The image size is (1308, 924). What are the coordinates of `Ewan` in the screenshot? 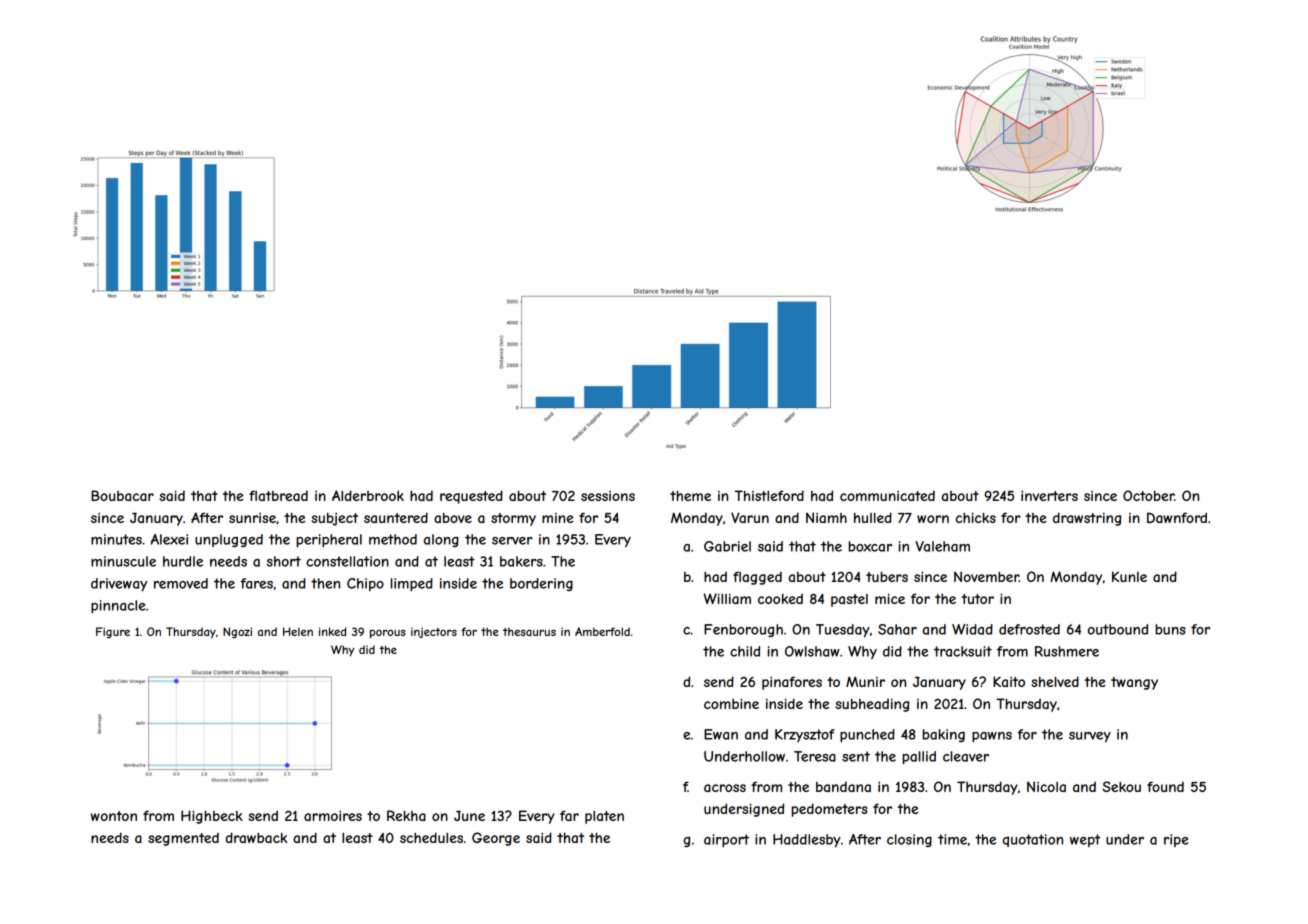 It's located at (721, 734).
